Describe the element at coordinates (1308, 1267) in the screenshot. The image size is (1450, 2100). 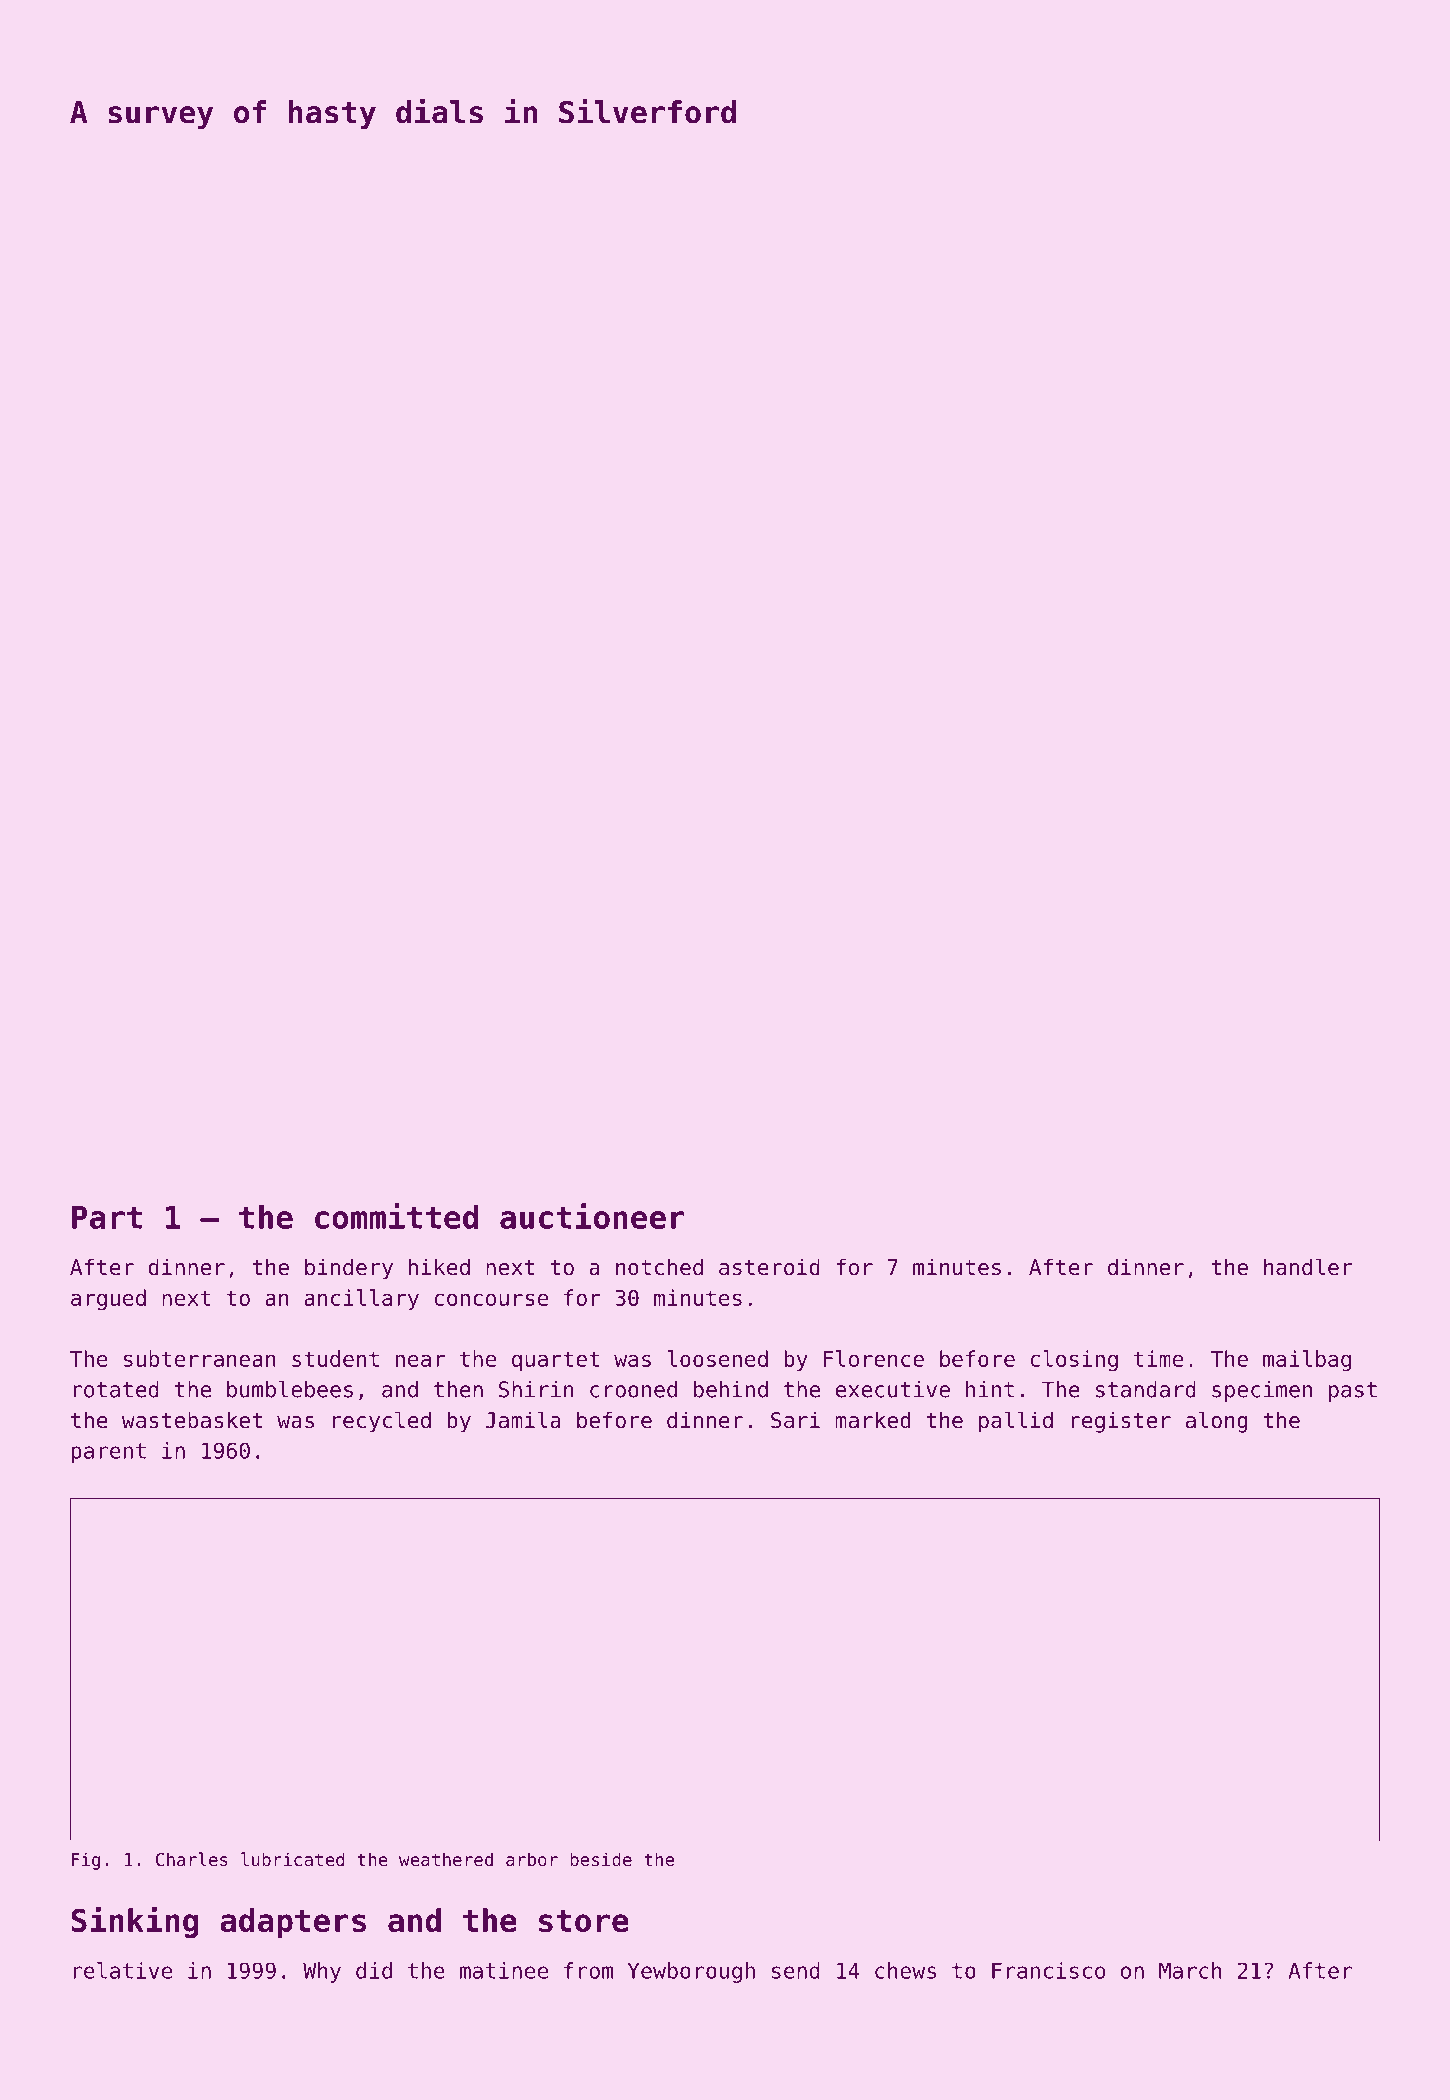
I see `handler` at that location.
